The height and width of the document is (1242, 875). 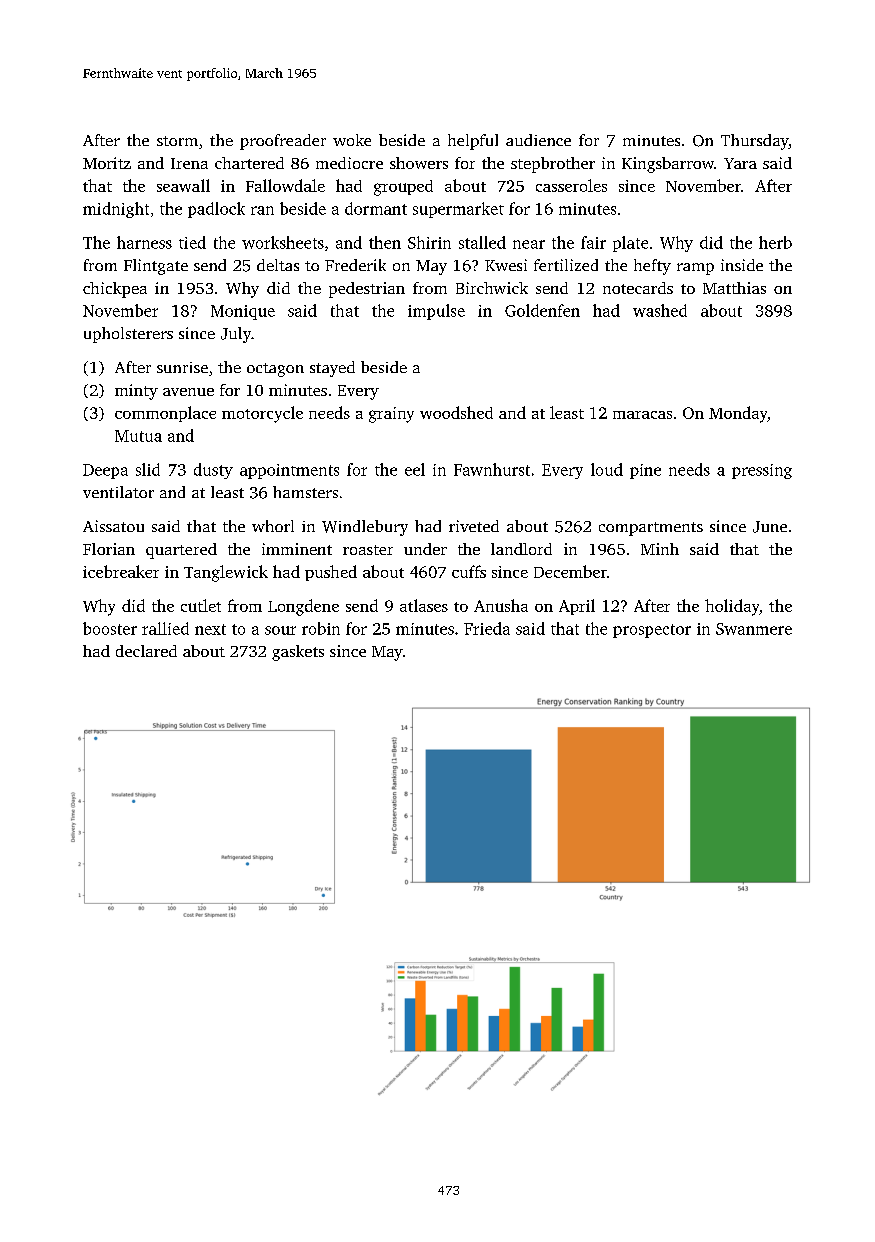 What do you see at coordinates (216, 210) in the document?
I see `padlock` at bounding box center [216, 210].
